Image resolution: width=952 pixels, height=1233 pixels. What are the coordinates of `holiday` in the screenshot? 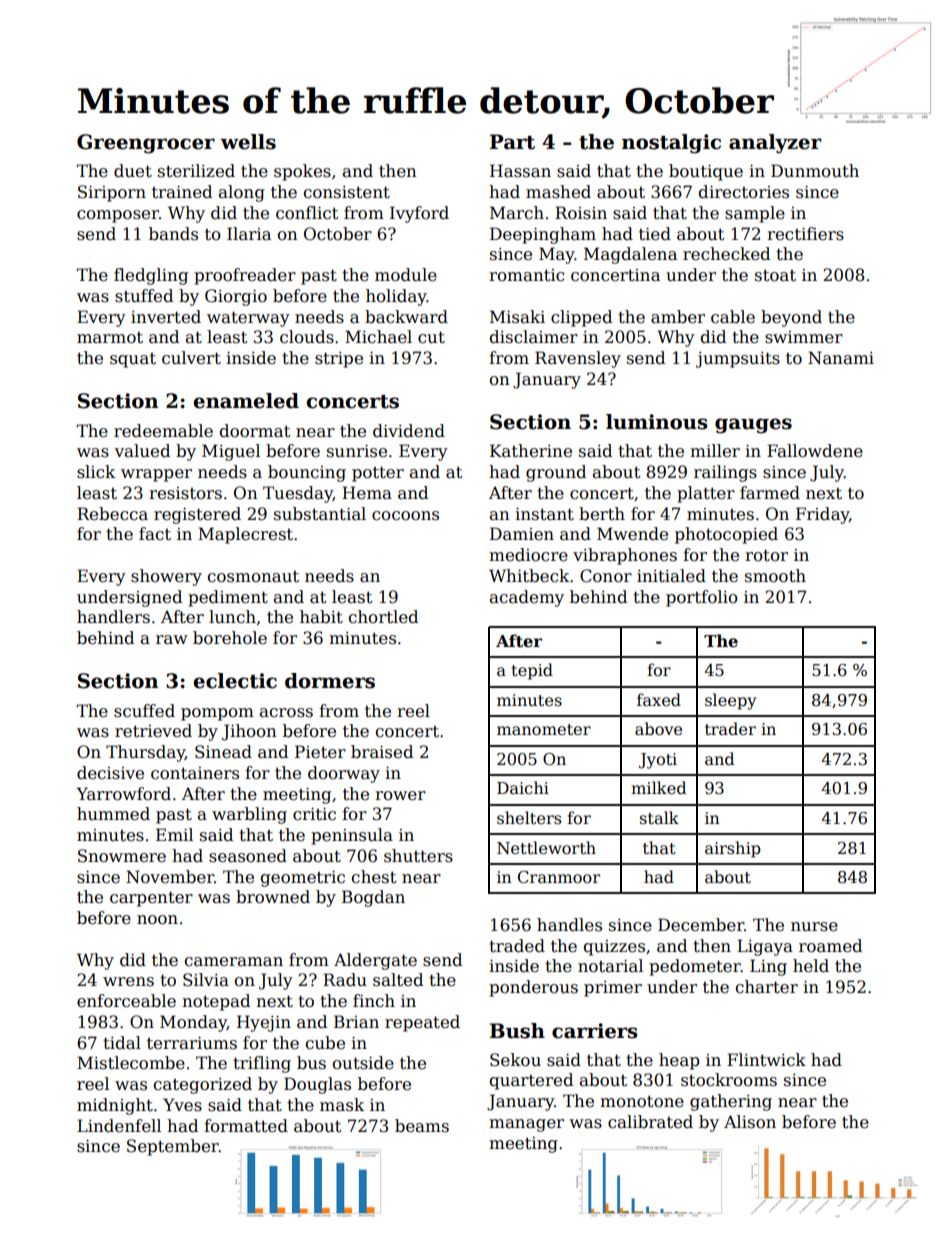 It's located at (396, 297).
